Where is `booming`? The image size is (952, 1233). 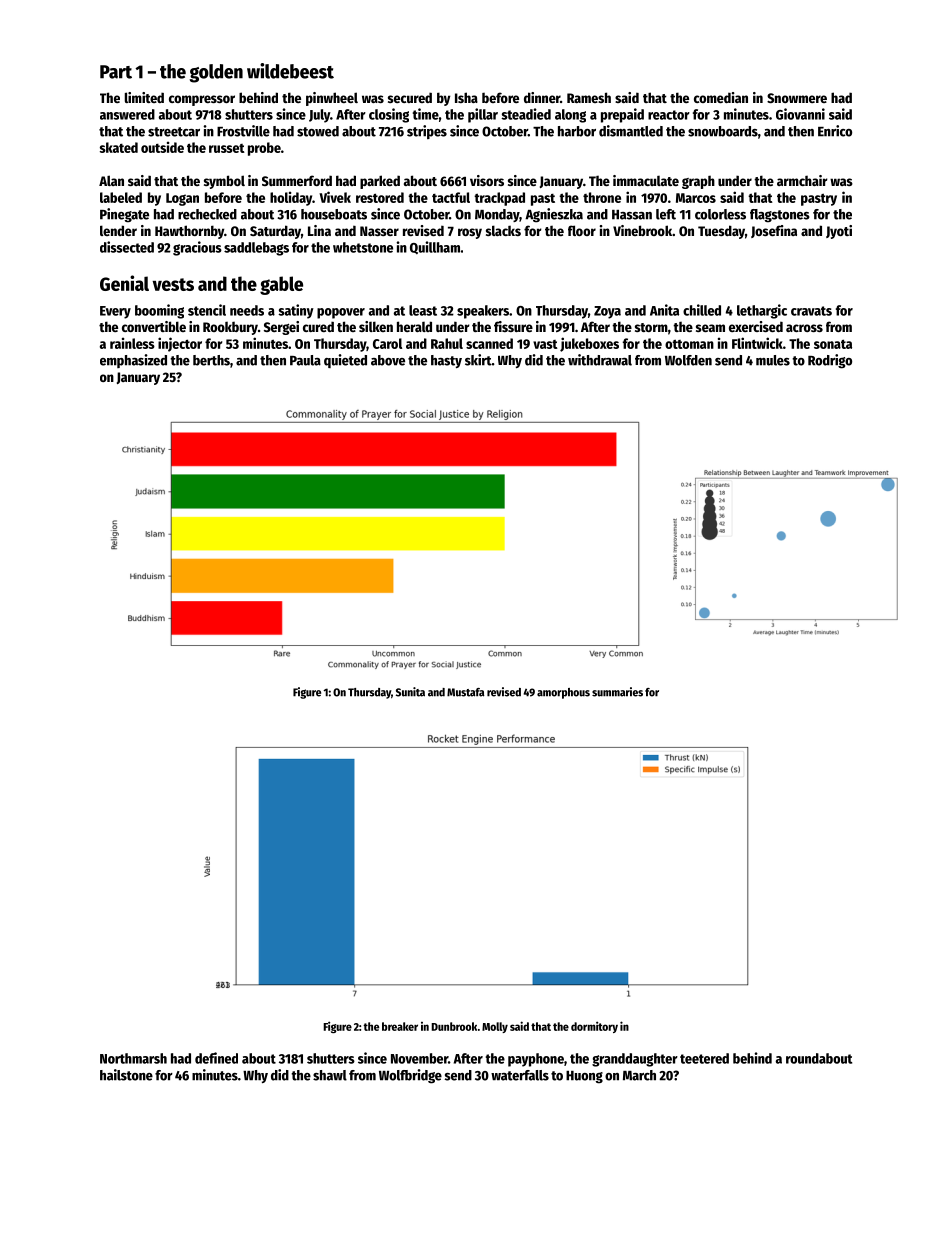
booming is located at coordinates (159, 311).
